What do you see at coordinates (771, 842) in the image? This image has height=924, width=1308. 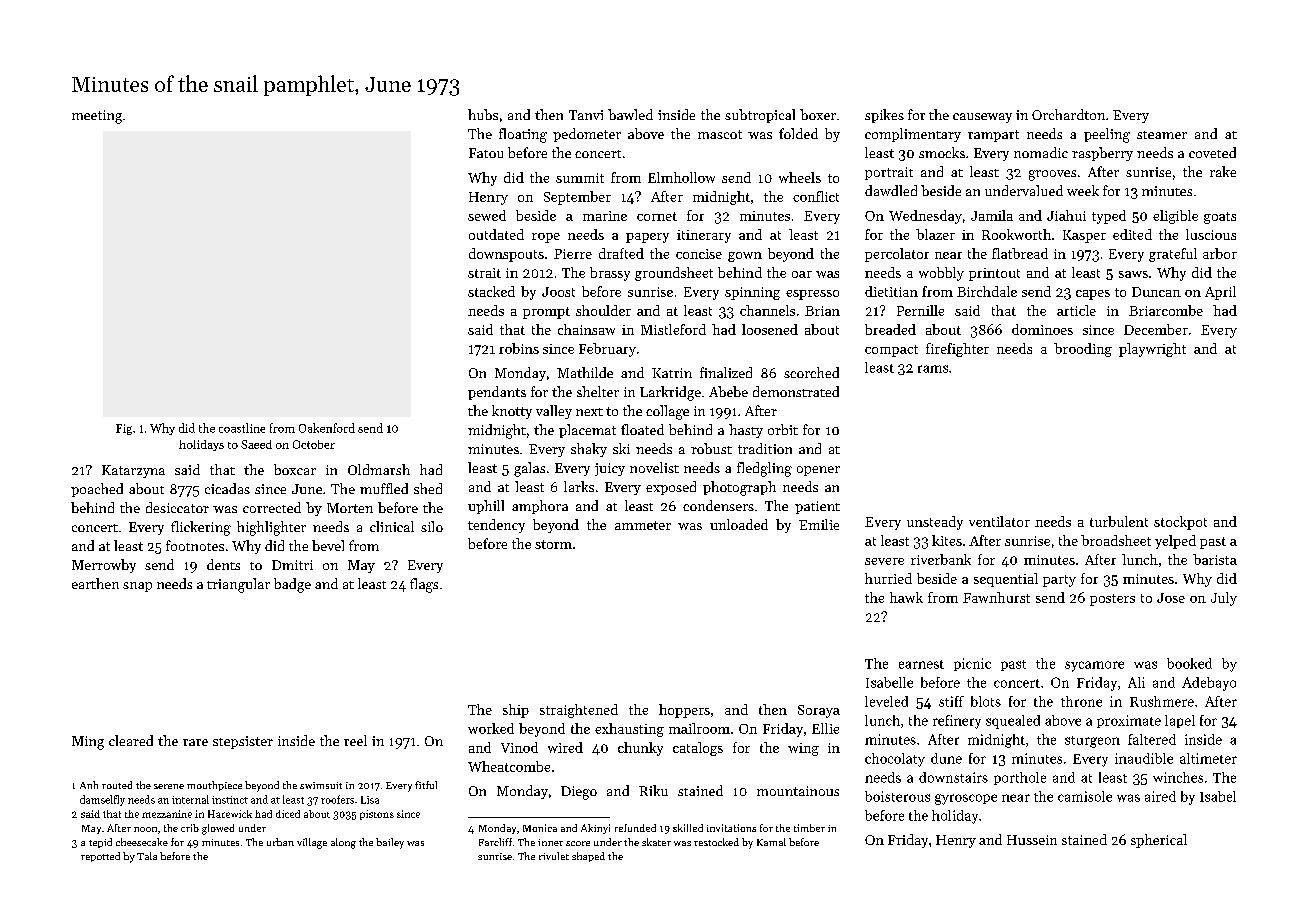 I see `Kamal` at bounding box center [771, 842].
